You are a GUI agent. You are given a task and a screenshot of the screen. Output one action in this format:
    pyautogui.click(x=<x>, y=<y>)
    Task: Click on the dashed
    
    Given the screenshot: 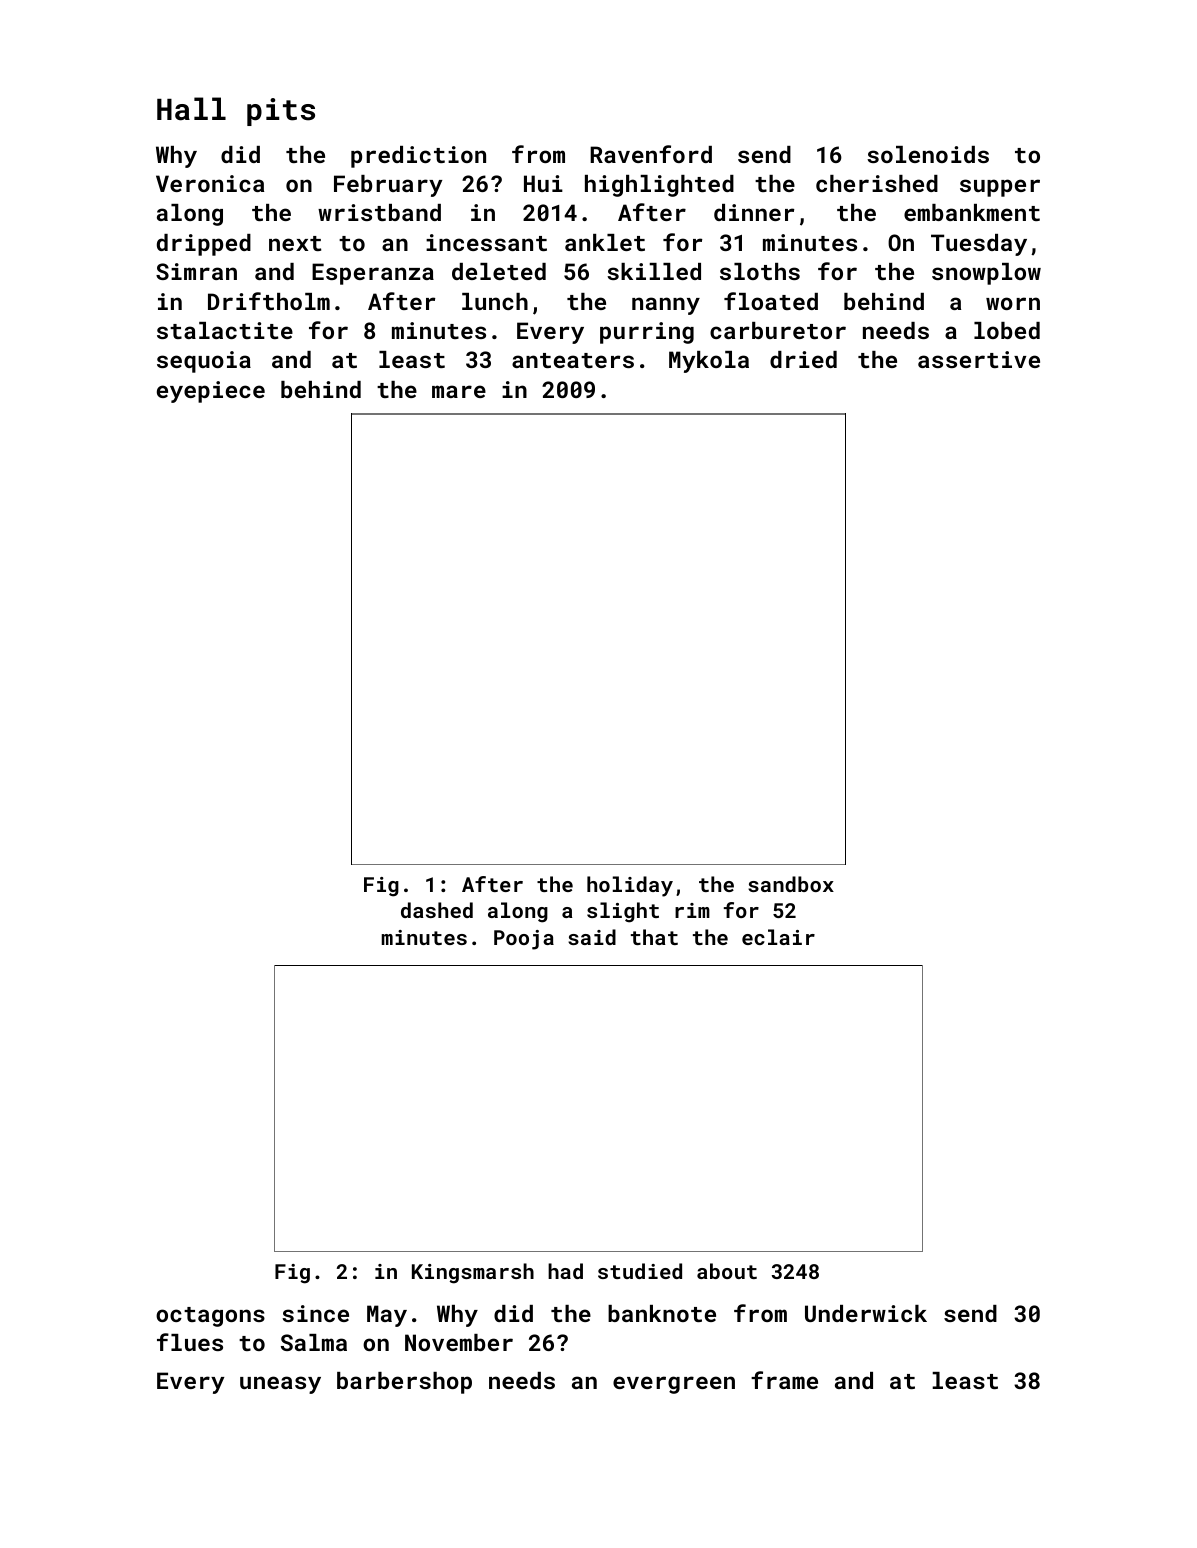 What is the action you would take?
    pyautogui.click(x=437, y=910)
